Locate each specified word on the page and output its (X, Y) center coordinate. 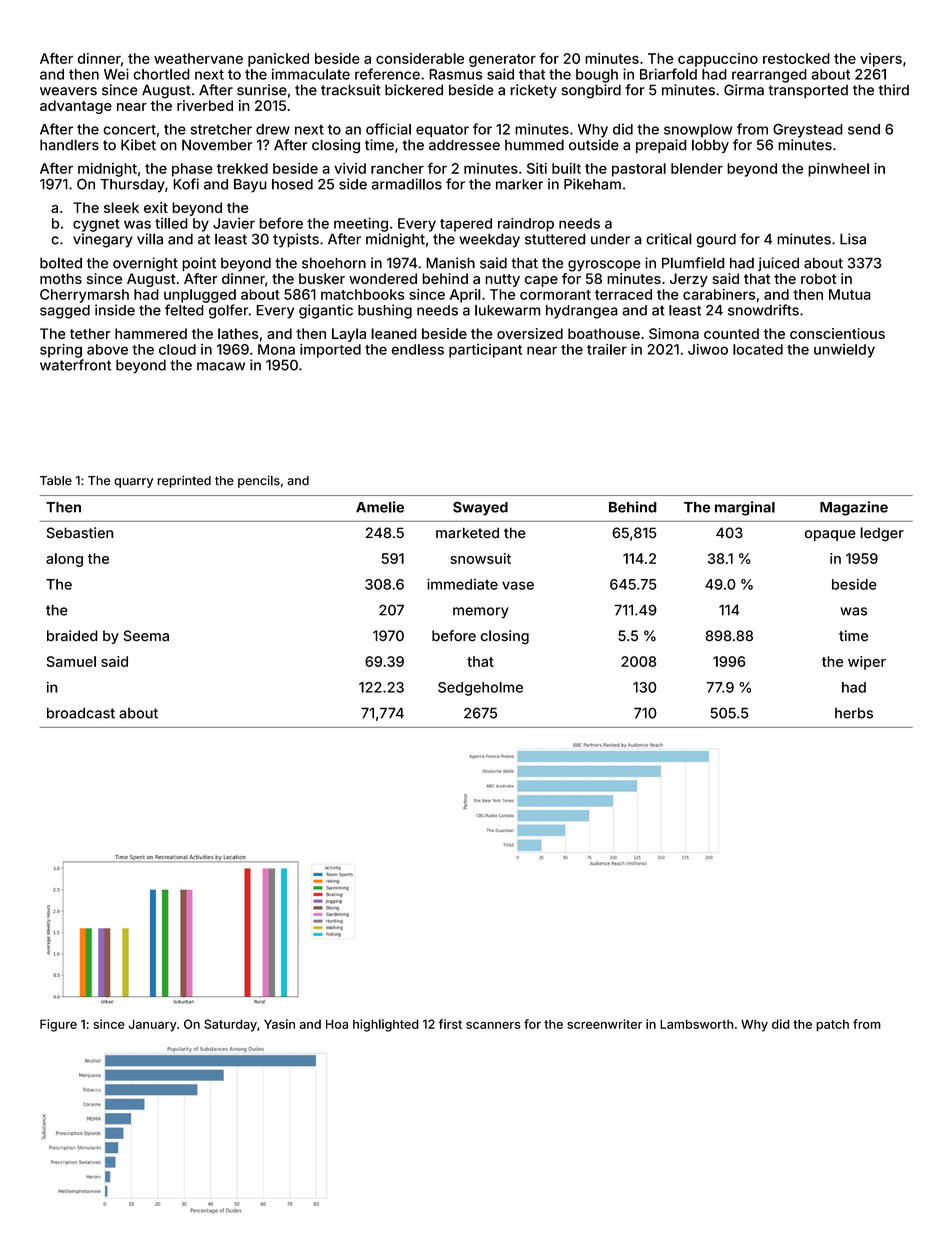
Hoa (337, 1024)
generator (502, 60)
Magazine (854, 508)
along (64, 560)
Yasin (279, 1024)
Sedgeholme (480, 689)
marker (519, 184)
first (450, 1024)
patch (832, 1025)
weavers (68, 91)
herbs (854, 713)
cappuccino (718, 60)
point (199, 264)
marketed (467, 533)
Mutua (850, 294)
